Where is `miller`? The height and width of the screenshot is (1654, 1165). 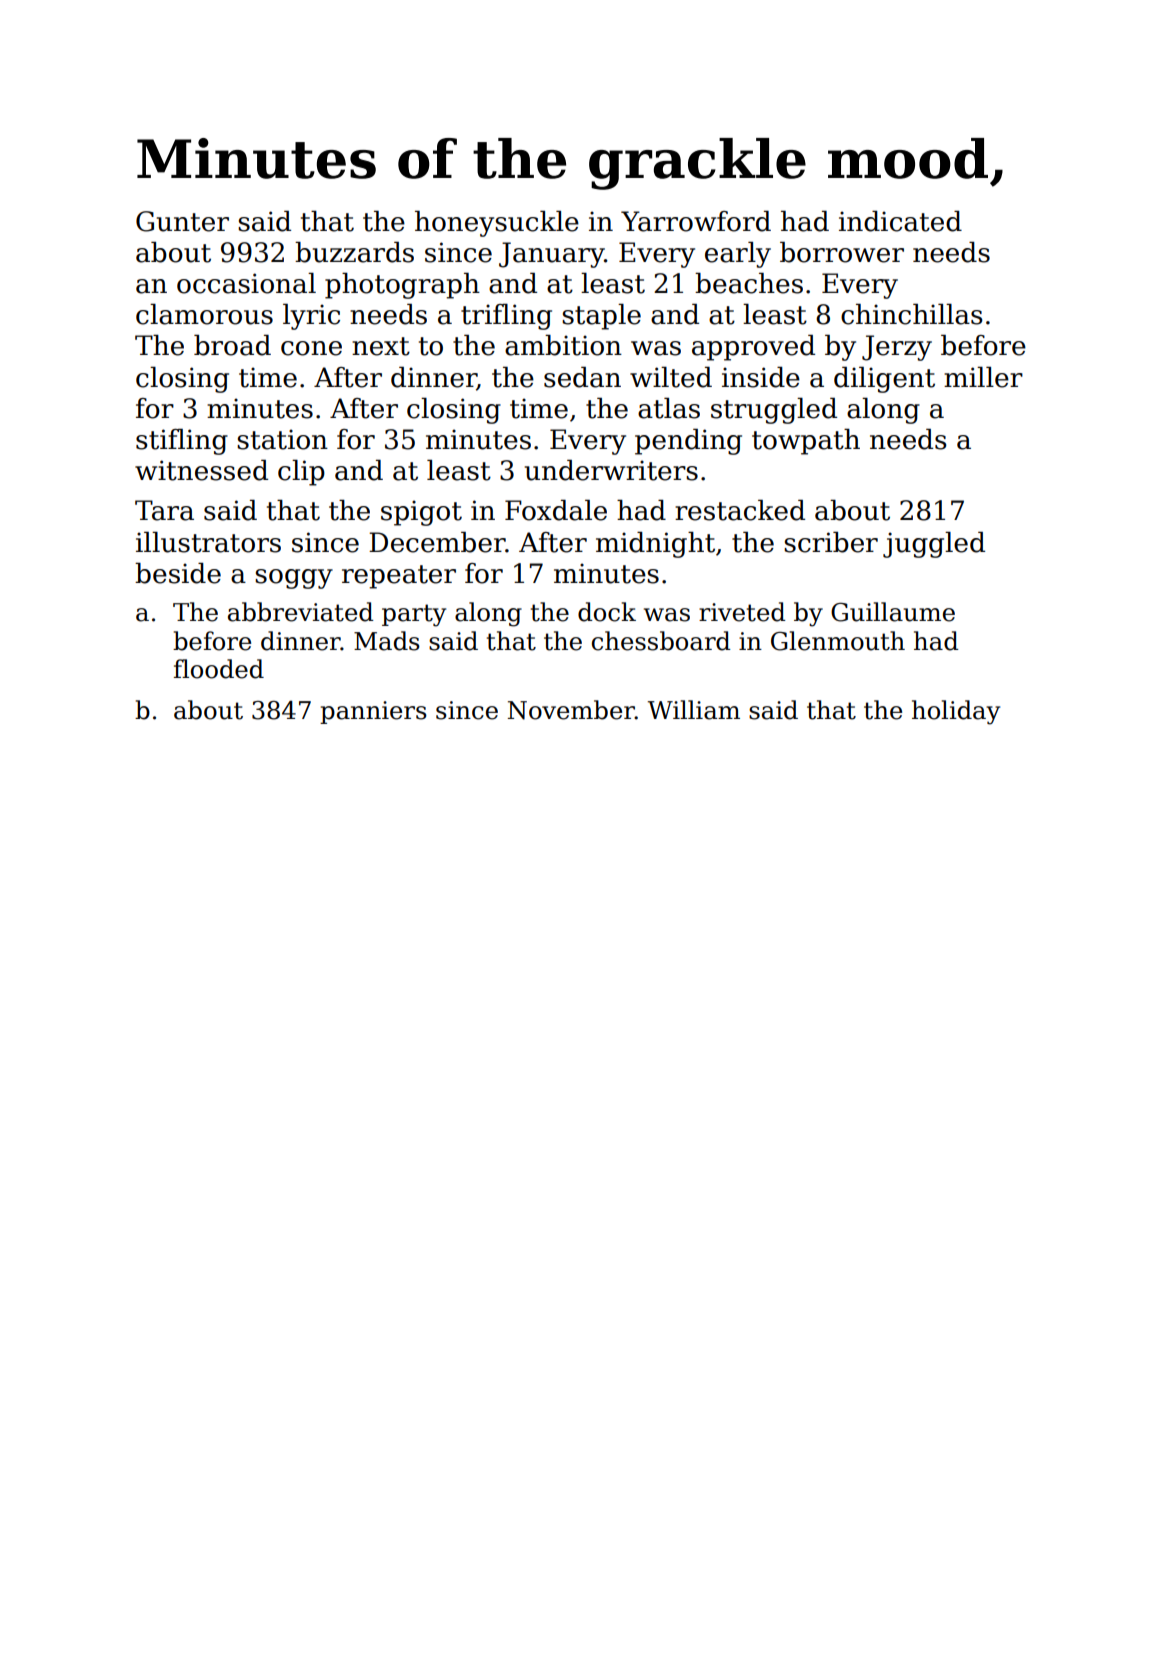 miller is located at coordinates (983, 377).
